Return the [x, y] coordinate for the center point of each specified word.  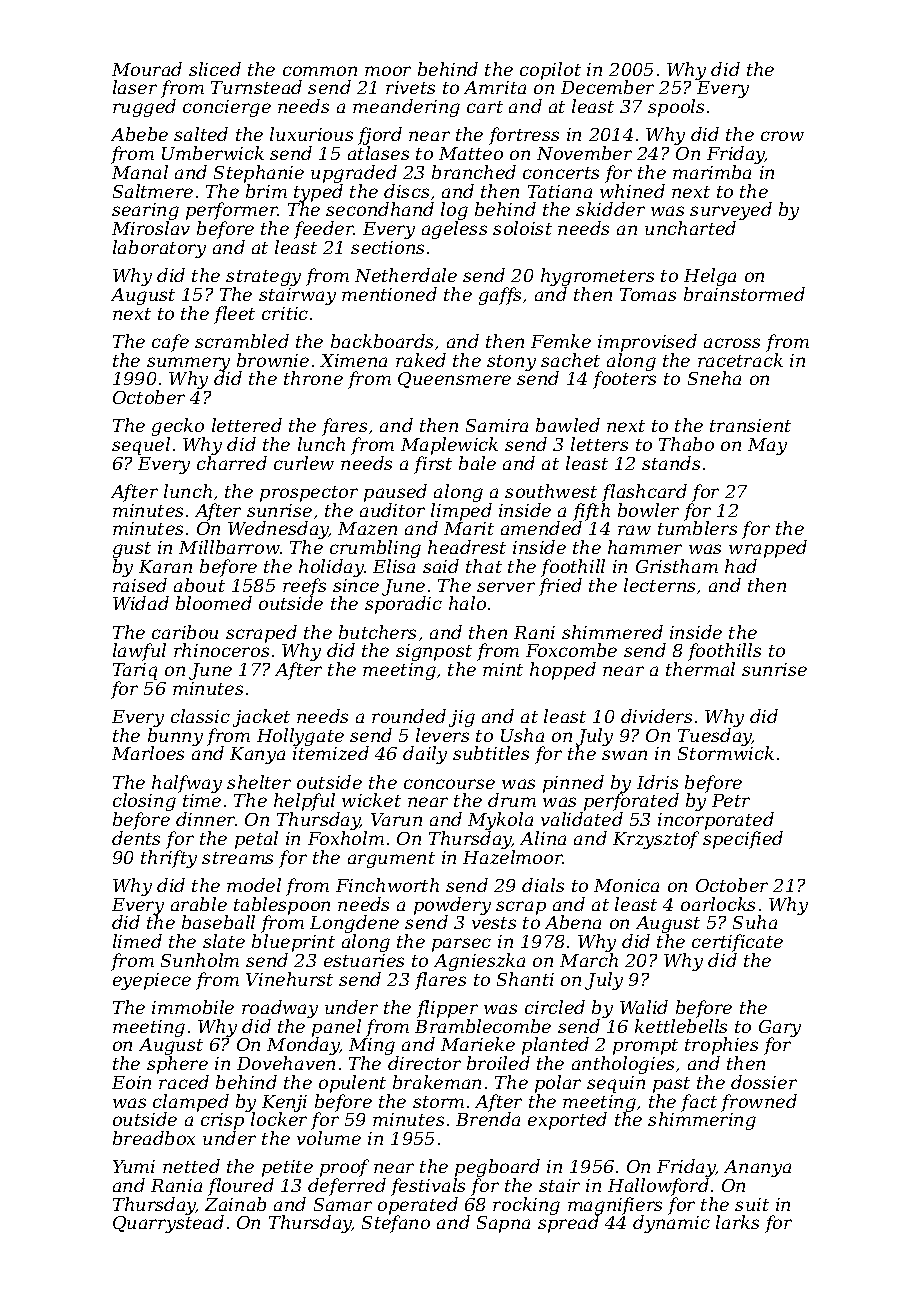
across [732, 343]
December [607, 87]
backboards [382, 341]
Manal [140, 172]
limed [137, 941]
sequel [141, 446]
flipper [447, 1009]
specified [743, 840]
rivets [410, 87]
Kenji [284, 1104]
